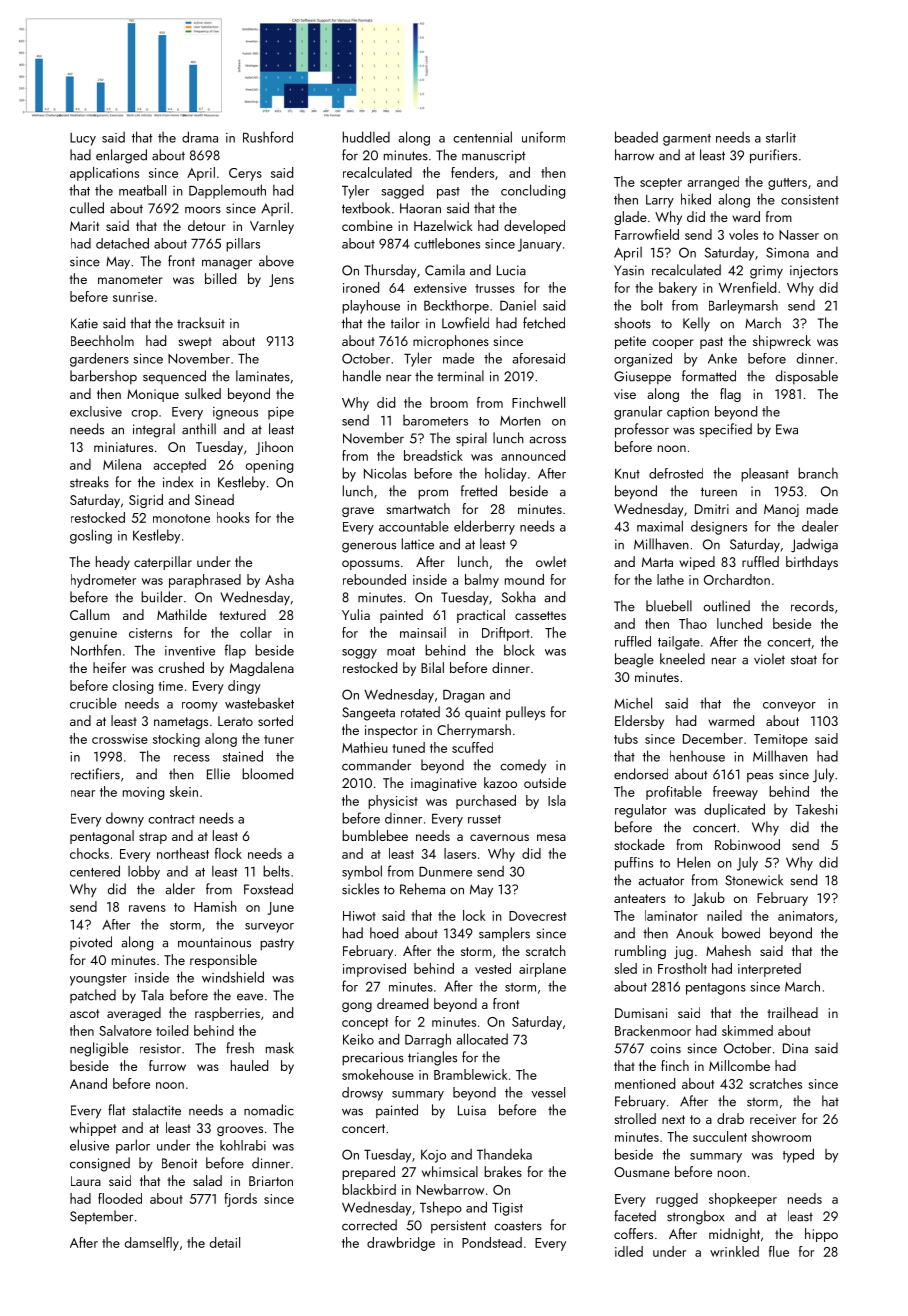 This screenshot has height=1316, width=908. Describe the element at coordinates (447, 243) in the screenshot. I see `cuttlebones` at that location.
